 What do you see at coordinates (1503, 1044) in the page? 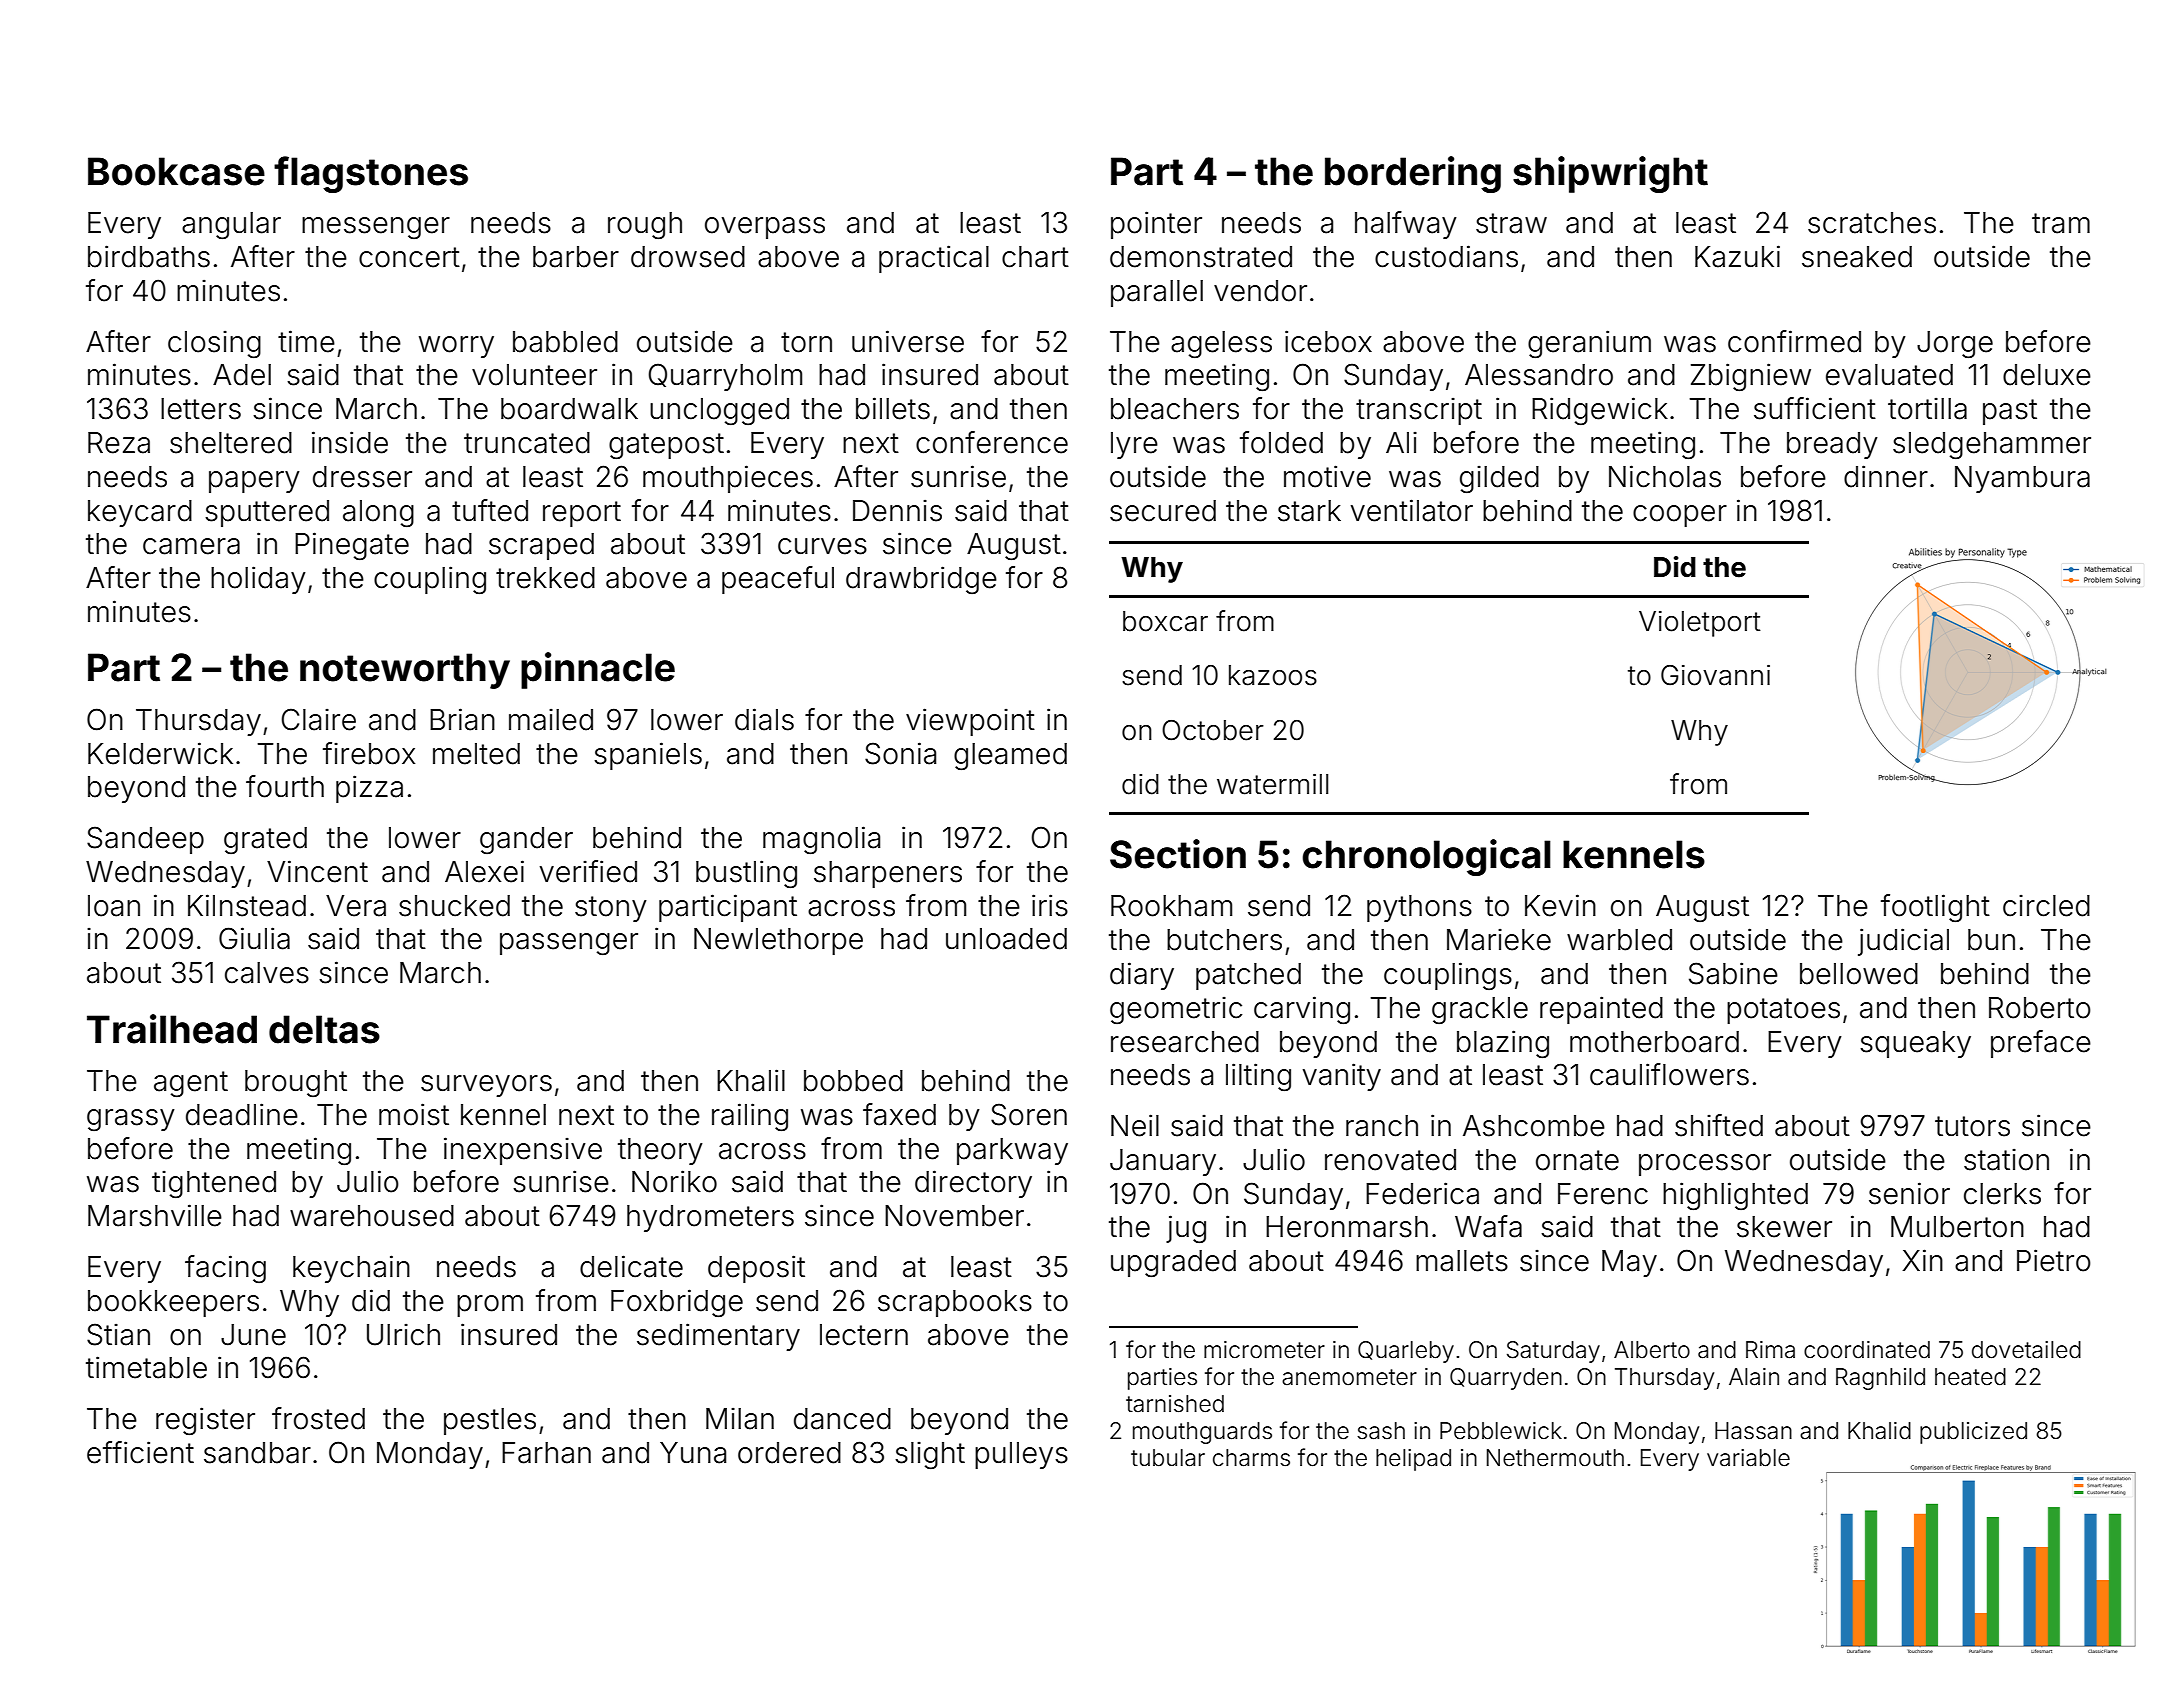
I see `blazing` at bounding box center [1503, 1044].
